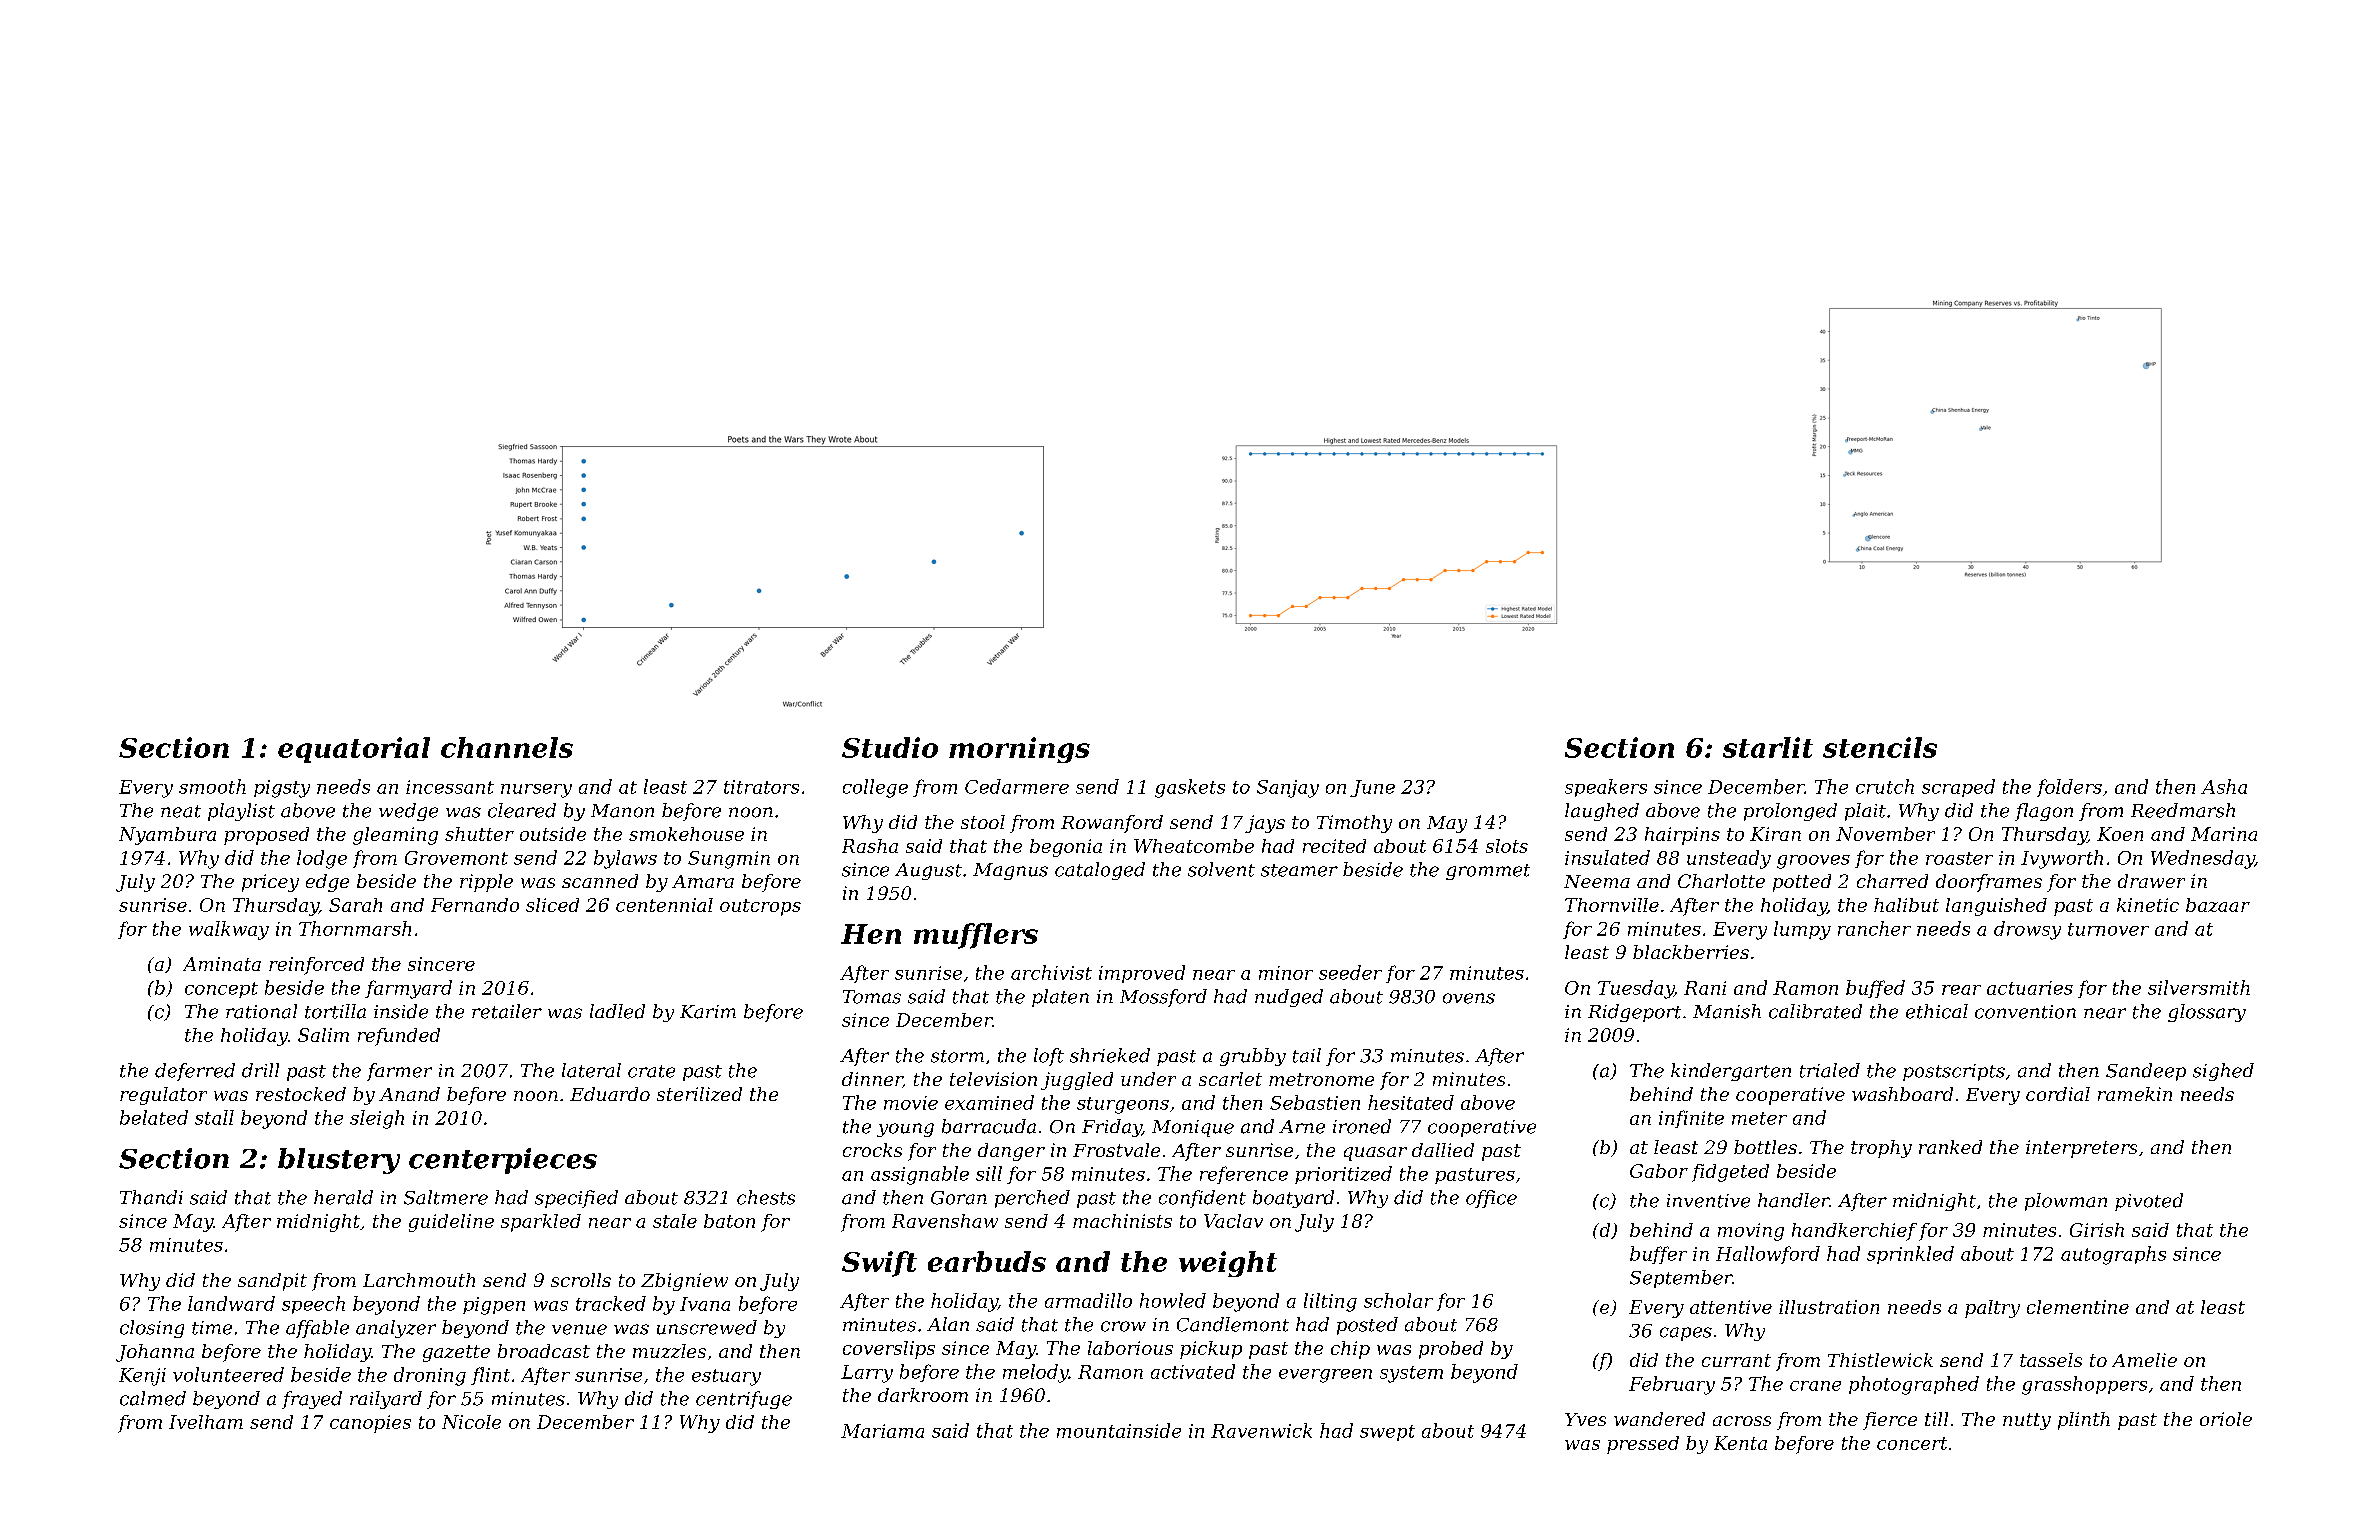 The width and height of the page is (2380, 1540). Describe the element at coordinates (395, 836) in the page. I see `gleaming` at that location.
